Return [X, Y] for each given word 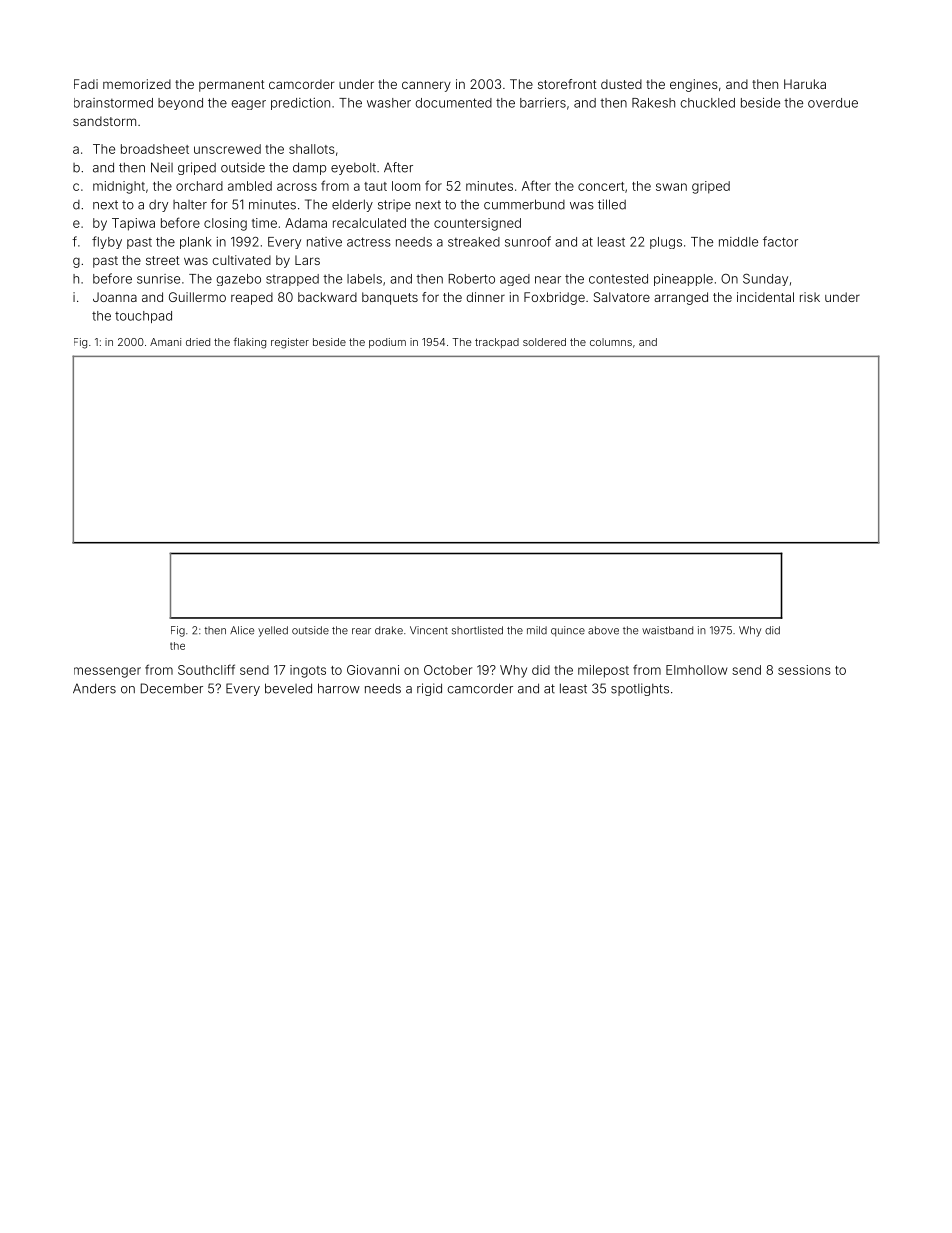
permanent [232, 86]
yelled [273, 631]
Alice [242, 630]
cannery [426, 86]
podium [387, 343]
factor [780, 241]
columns [611, 342]
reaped [252, 298]
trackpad [497, 343]
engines [694, 85]
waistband [667, 630]
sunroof [528, 241]
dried [198, 342]
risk [810, 297]
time [264, 223]
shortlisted [477, 630]
